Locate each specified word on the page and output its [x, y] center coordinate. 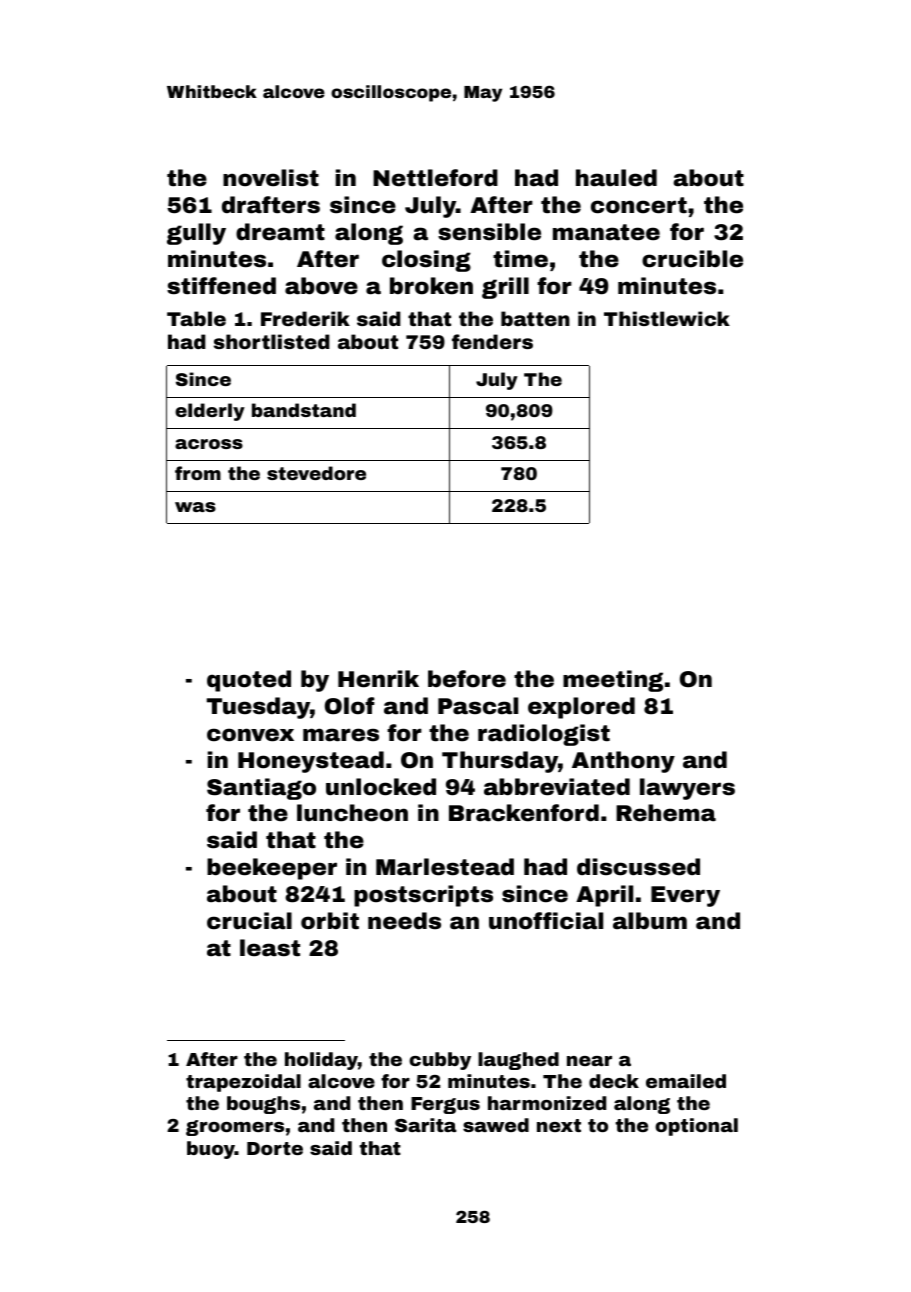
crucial [249, 921]
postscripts [423, 896]
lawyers [687, 789]
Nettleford [435, 178]
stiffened [221, 286]
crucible [692, 259]
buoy [211, 1150]
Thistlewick [667, 318]
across [209, 444]
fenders [492, 341]
